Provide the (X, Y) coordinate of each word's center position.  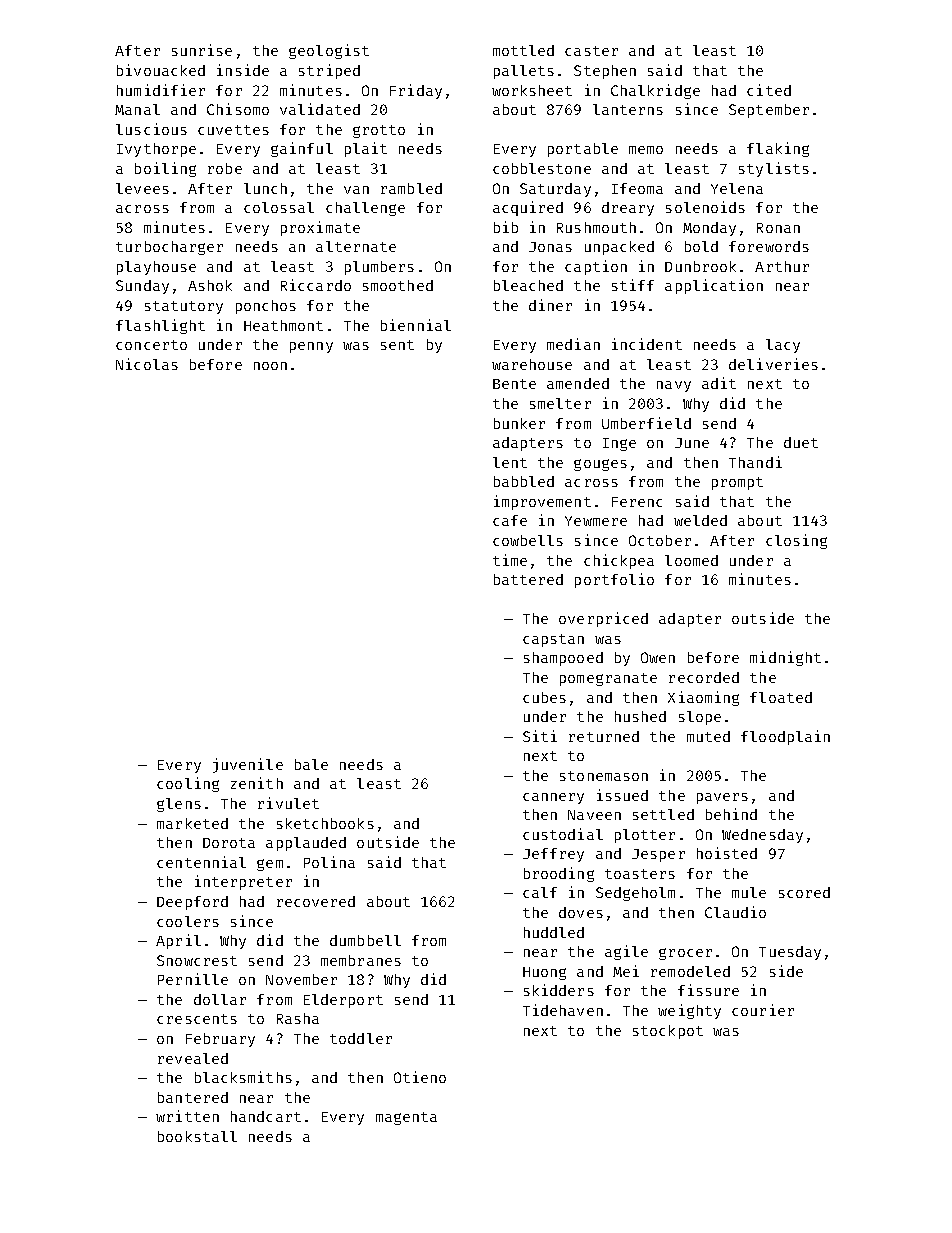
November (301, 979)
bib (506, 227)
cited (769, 90)
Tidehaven (563, 1010)
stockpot (668, 1032)
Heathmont (283, 325)
